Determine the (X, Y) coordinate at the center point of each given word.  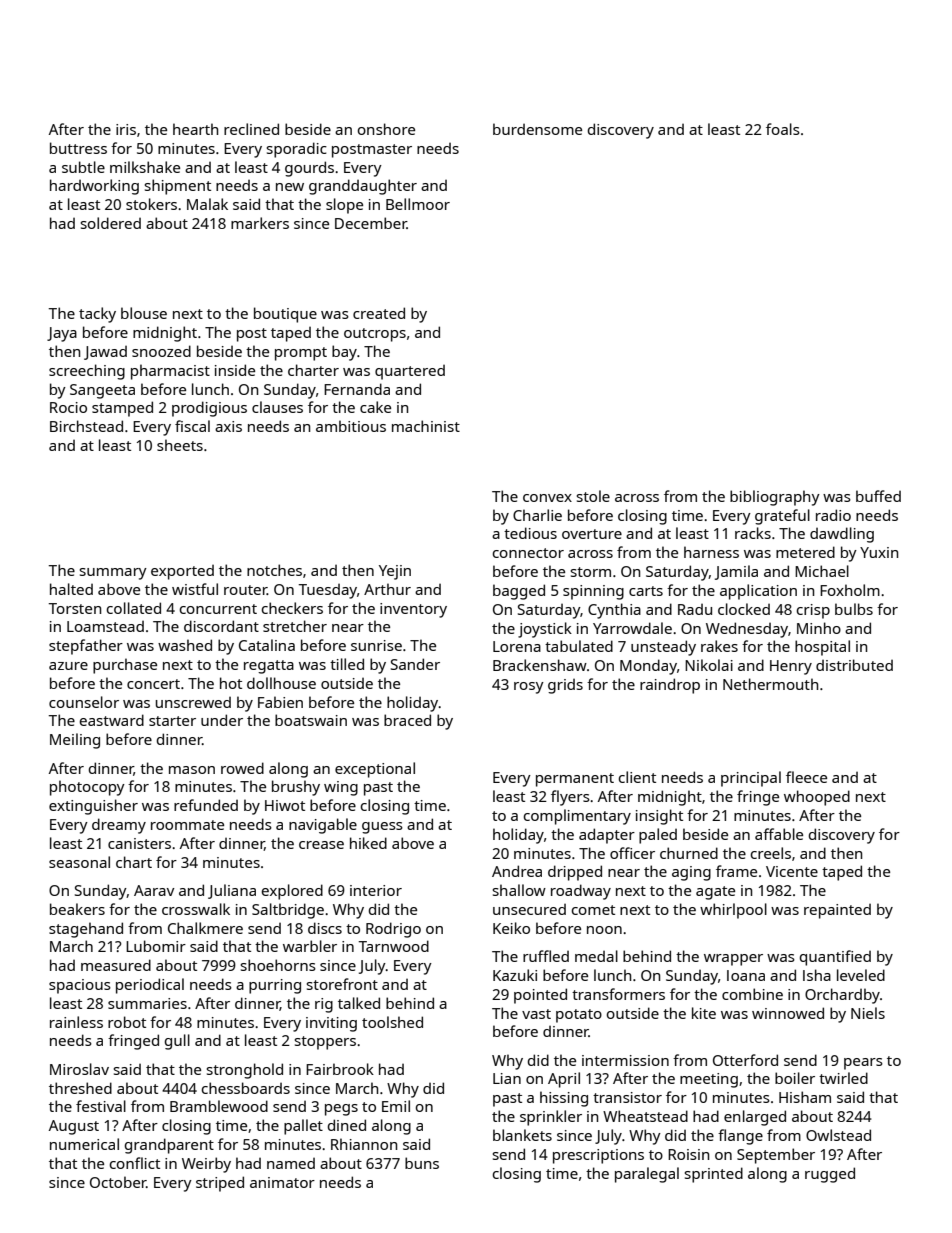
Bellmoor (418, 204)
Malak (207, 204)
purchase (125, 666)
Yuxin (879, 552)
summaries (147, 1003)
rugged (830, 1175)
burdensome (537, 129)
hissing (564, 1099)
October (118, 1182)
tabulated (579, 646)
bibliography (775, 498)
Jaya (62, 334)
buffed (878, 496)
